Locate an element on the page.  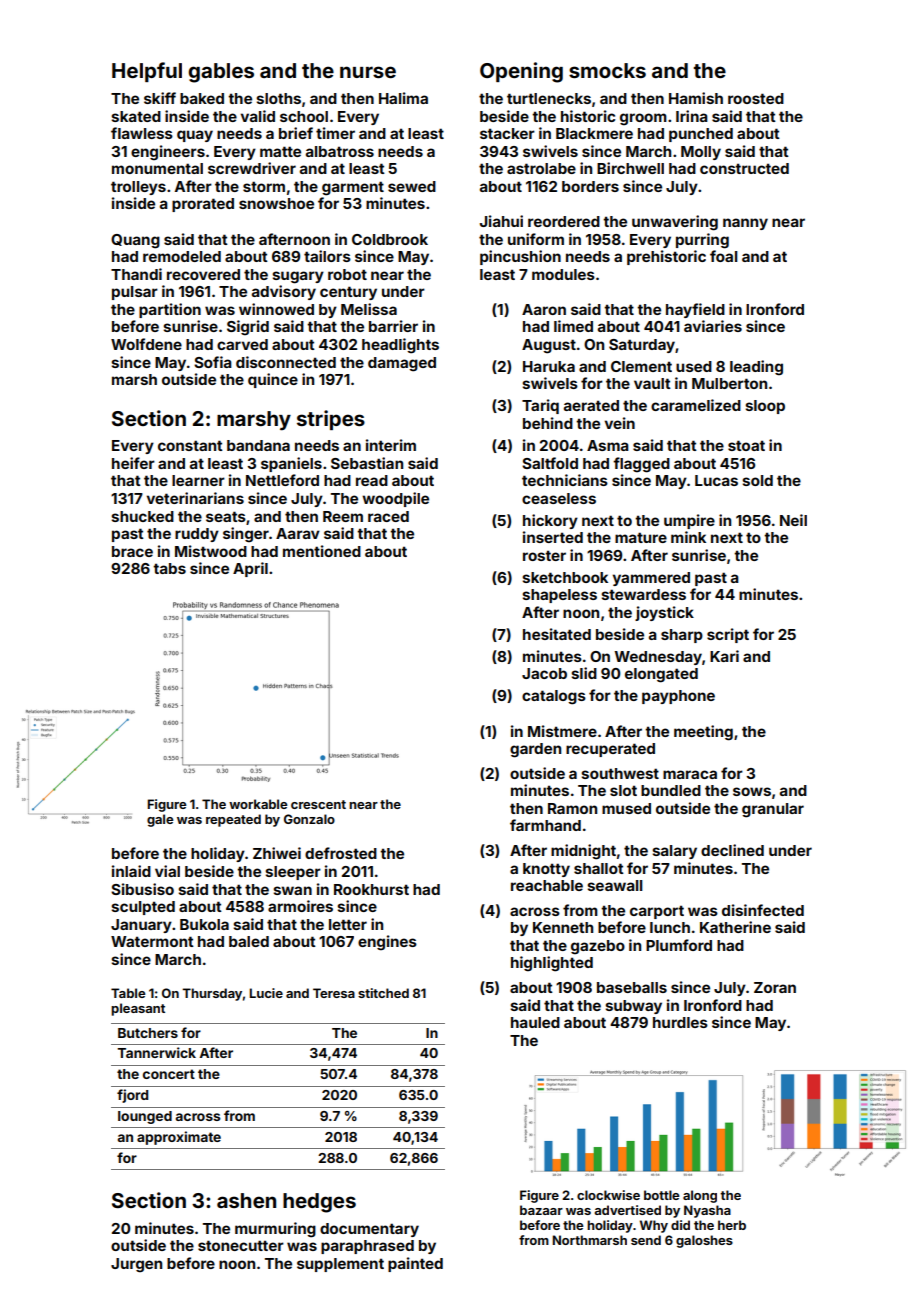
approximate is located at coordinates (179, 1138).
